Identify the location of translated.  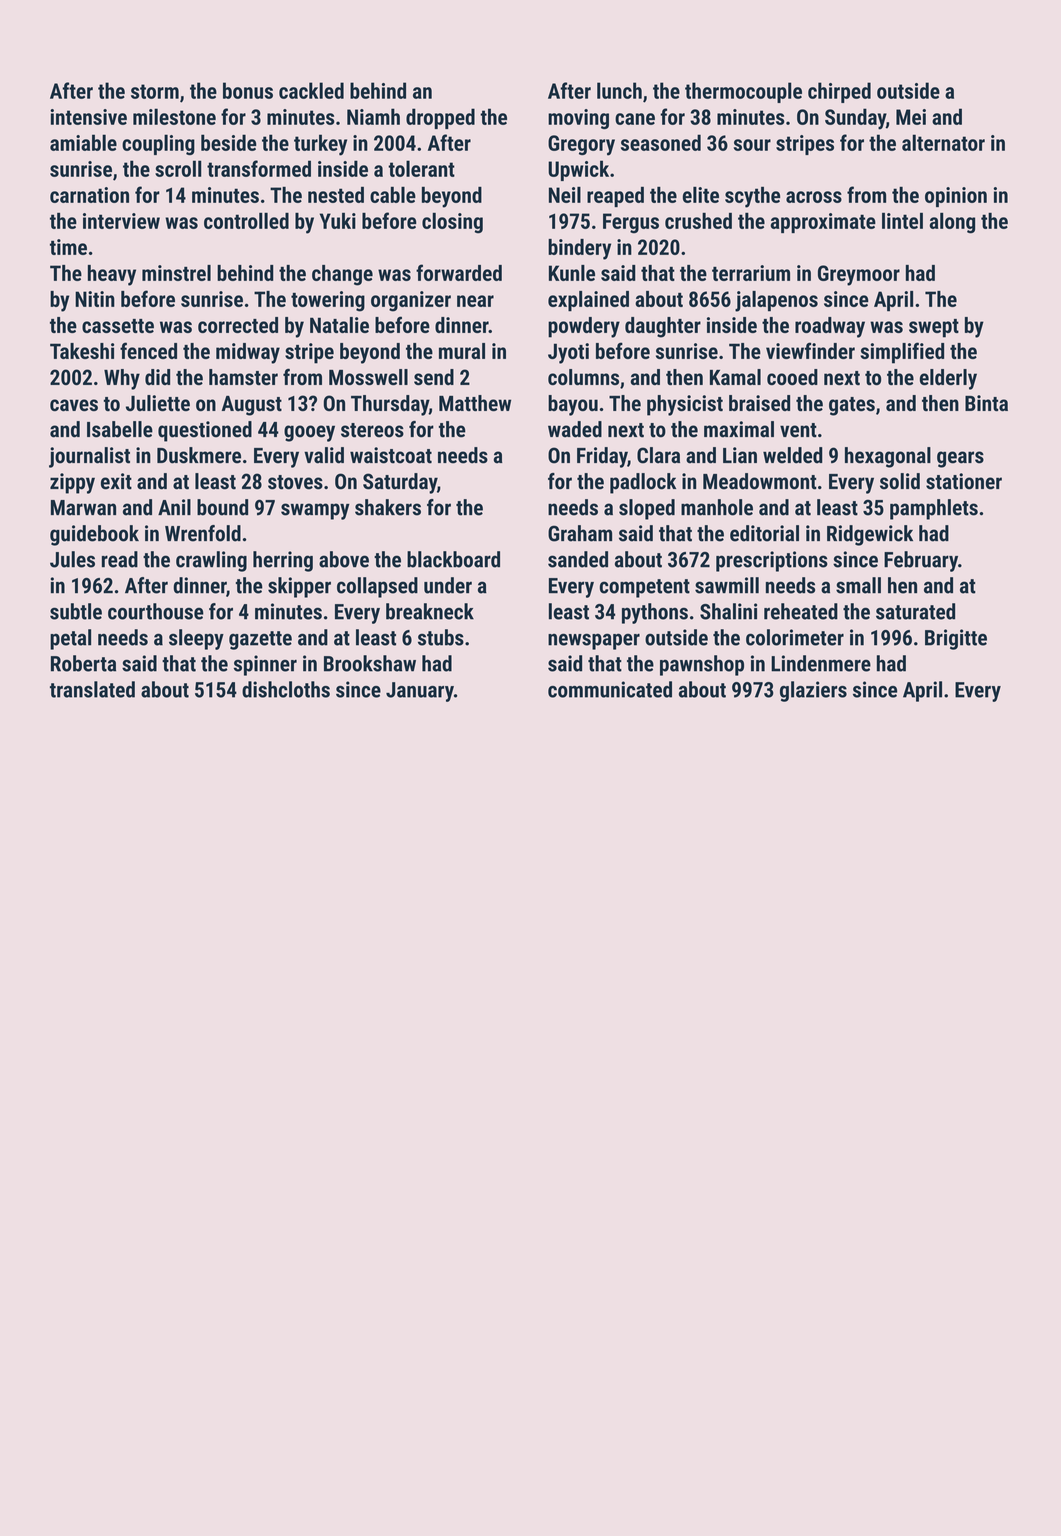
(92, 689).
